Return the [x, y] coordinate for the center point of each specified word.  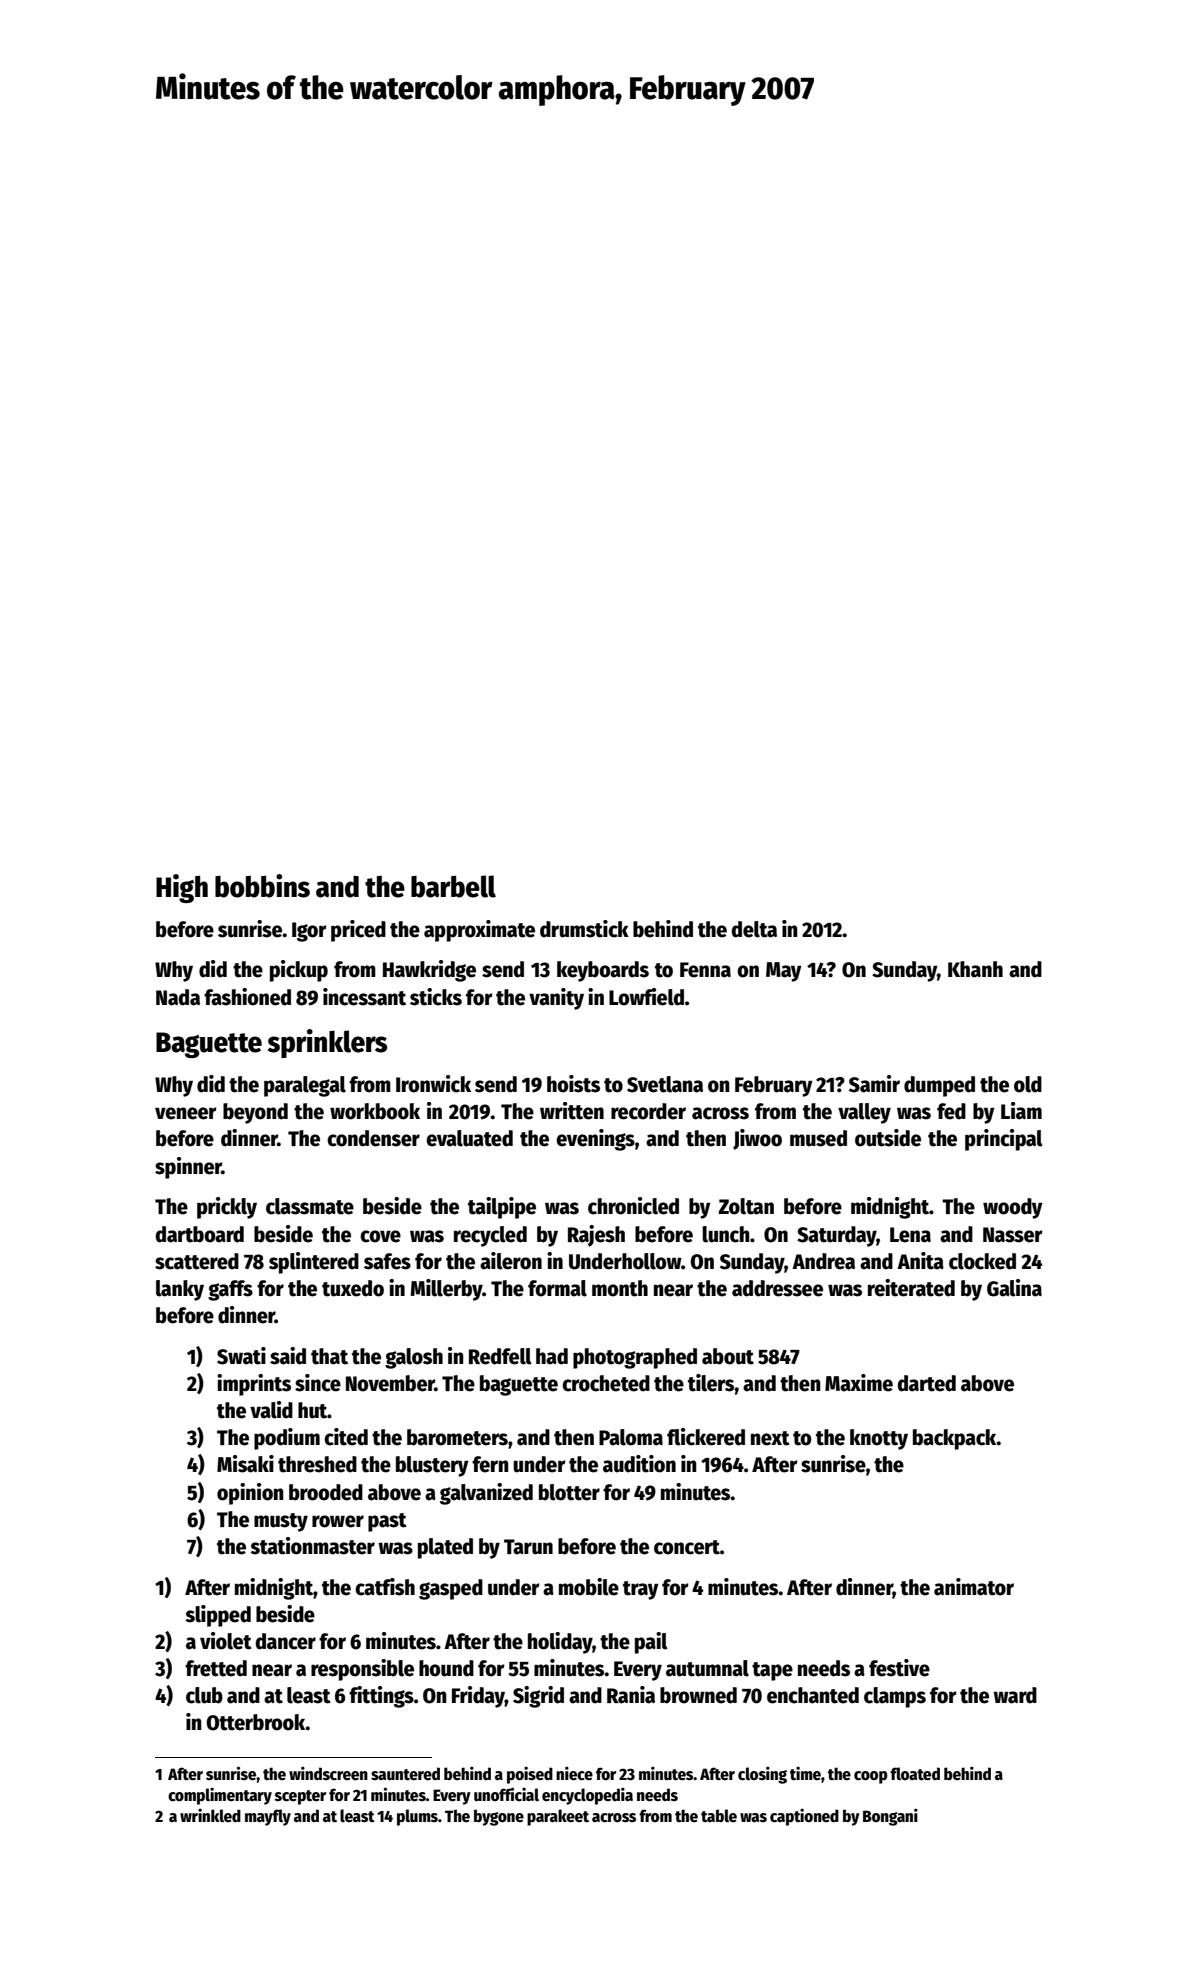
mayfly [268, 1817]
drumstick [584, 929]
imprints [254, 1385]
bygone [499, 1817]
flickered [706, 1437]
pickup [299, 971]
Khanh [975, 969]
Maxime [859, 1383]
